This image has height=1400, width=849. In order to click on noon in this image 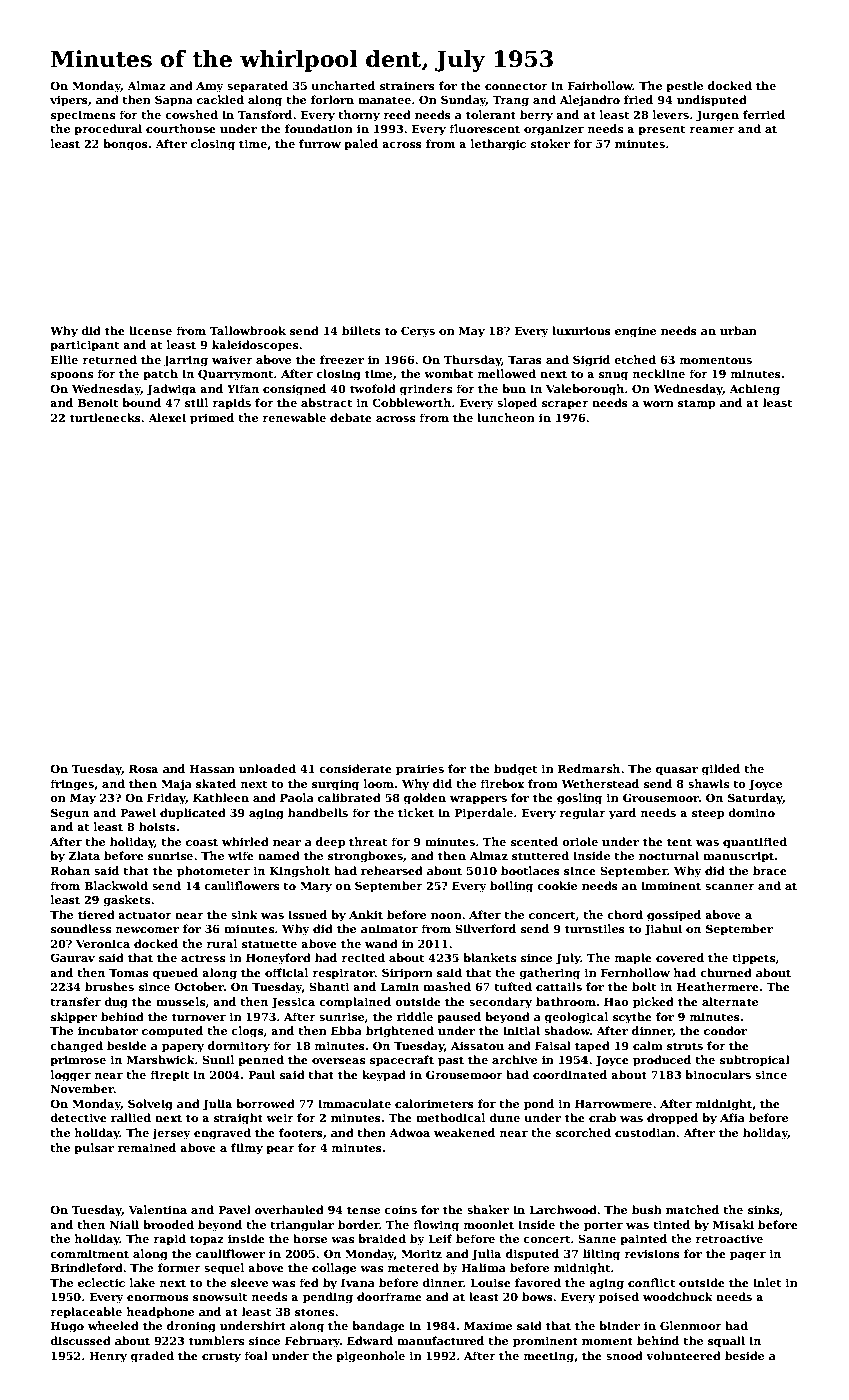, I will do `click(446, 916)`.
